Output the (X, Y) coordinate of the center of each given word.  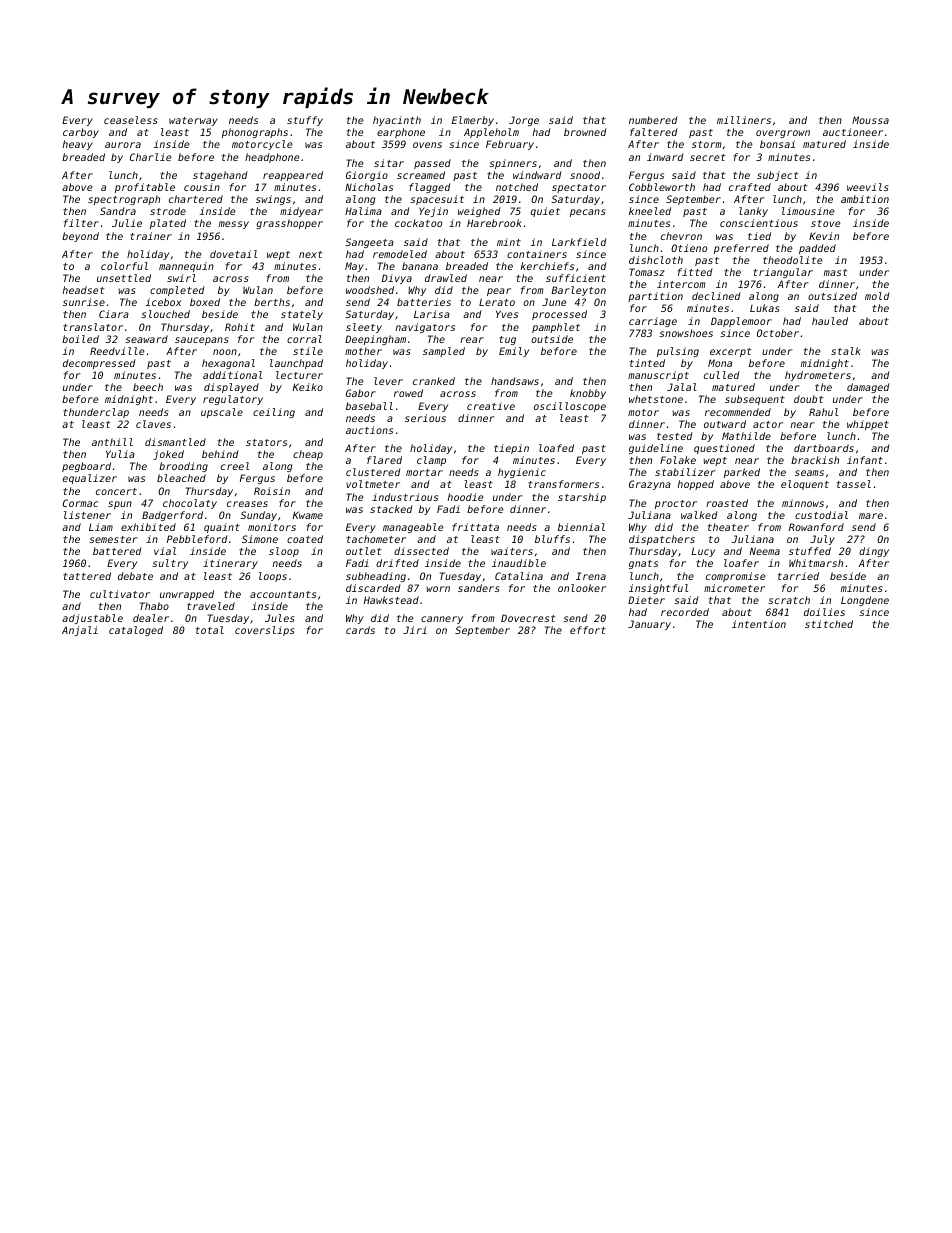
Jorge (524, 121)
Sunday (259, 516)
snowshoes (686, 333)
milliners (744, 120)
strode (168, 211)
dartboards (824, 448)
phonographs (255, 133)
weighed (479, 212)
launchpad (296, 364)
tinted (647, 363)
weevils (867, 187)
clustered (373, 472)
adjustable (92, 619)
